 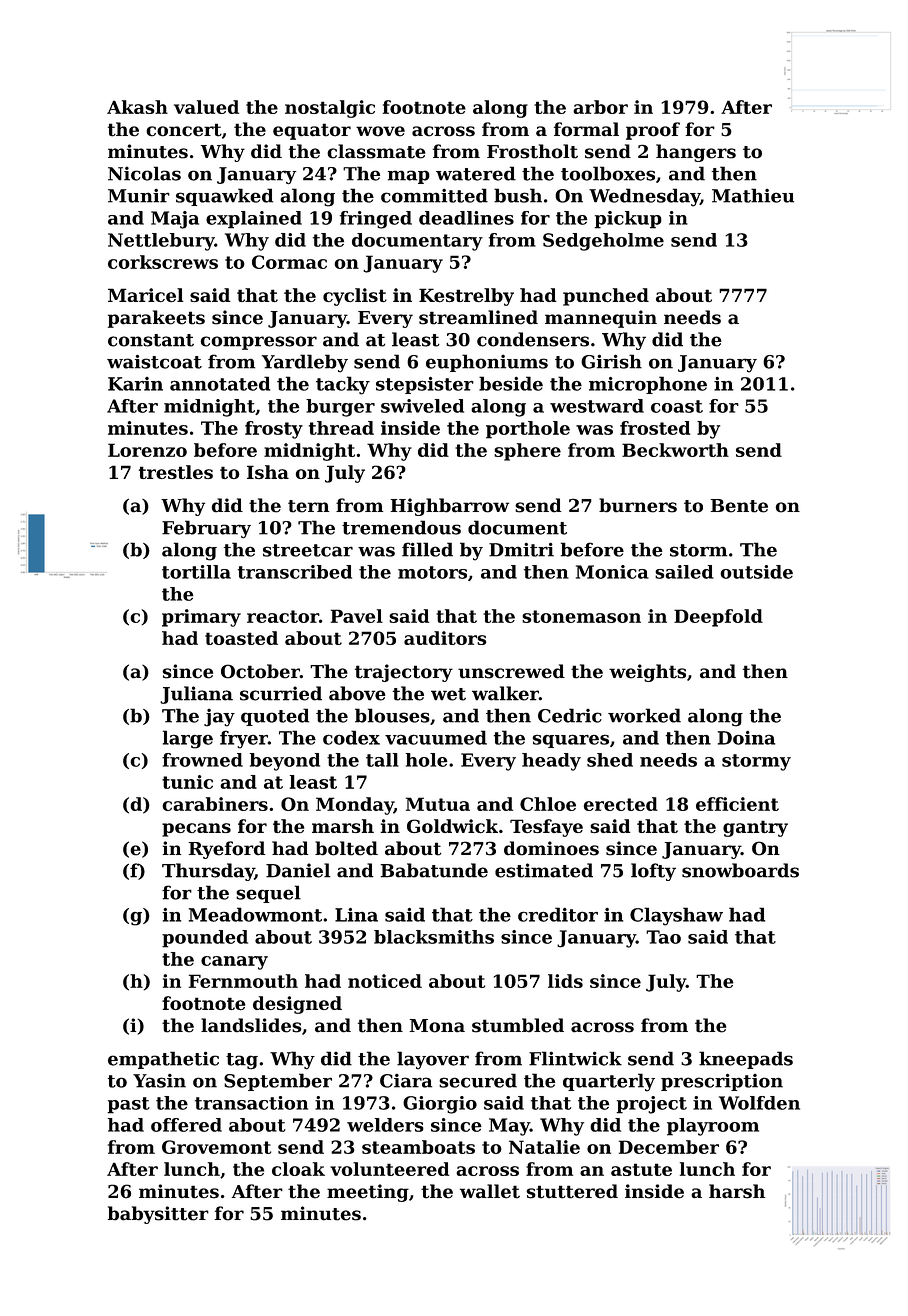 What do you see at coordinates (158, 1215) in the screenshot?
I see `babysitter` at bounding box center [158, 1215].
